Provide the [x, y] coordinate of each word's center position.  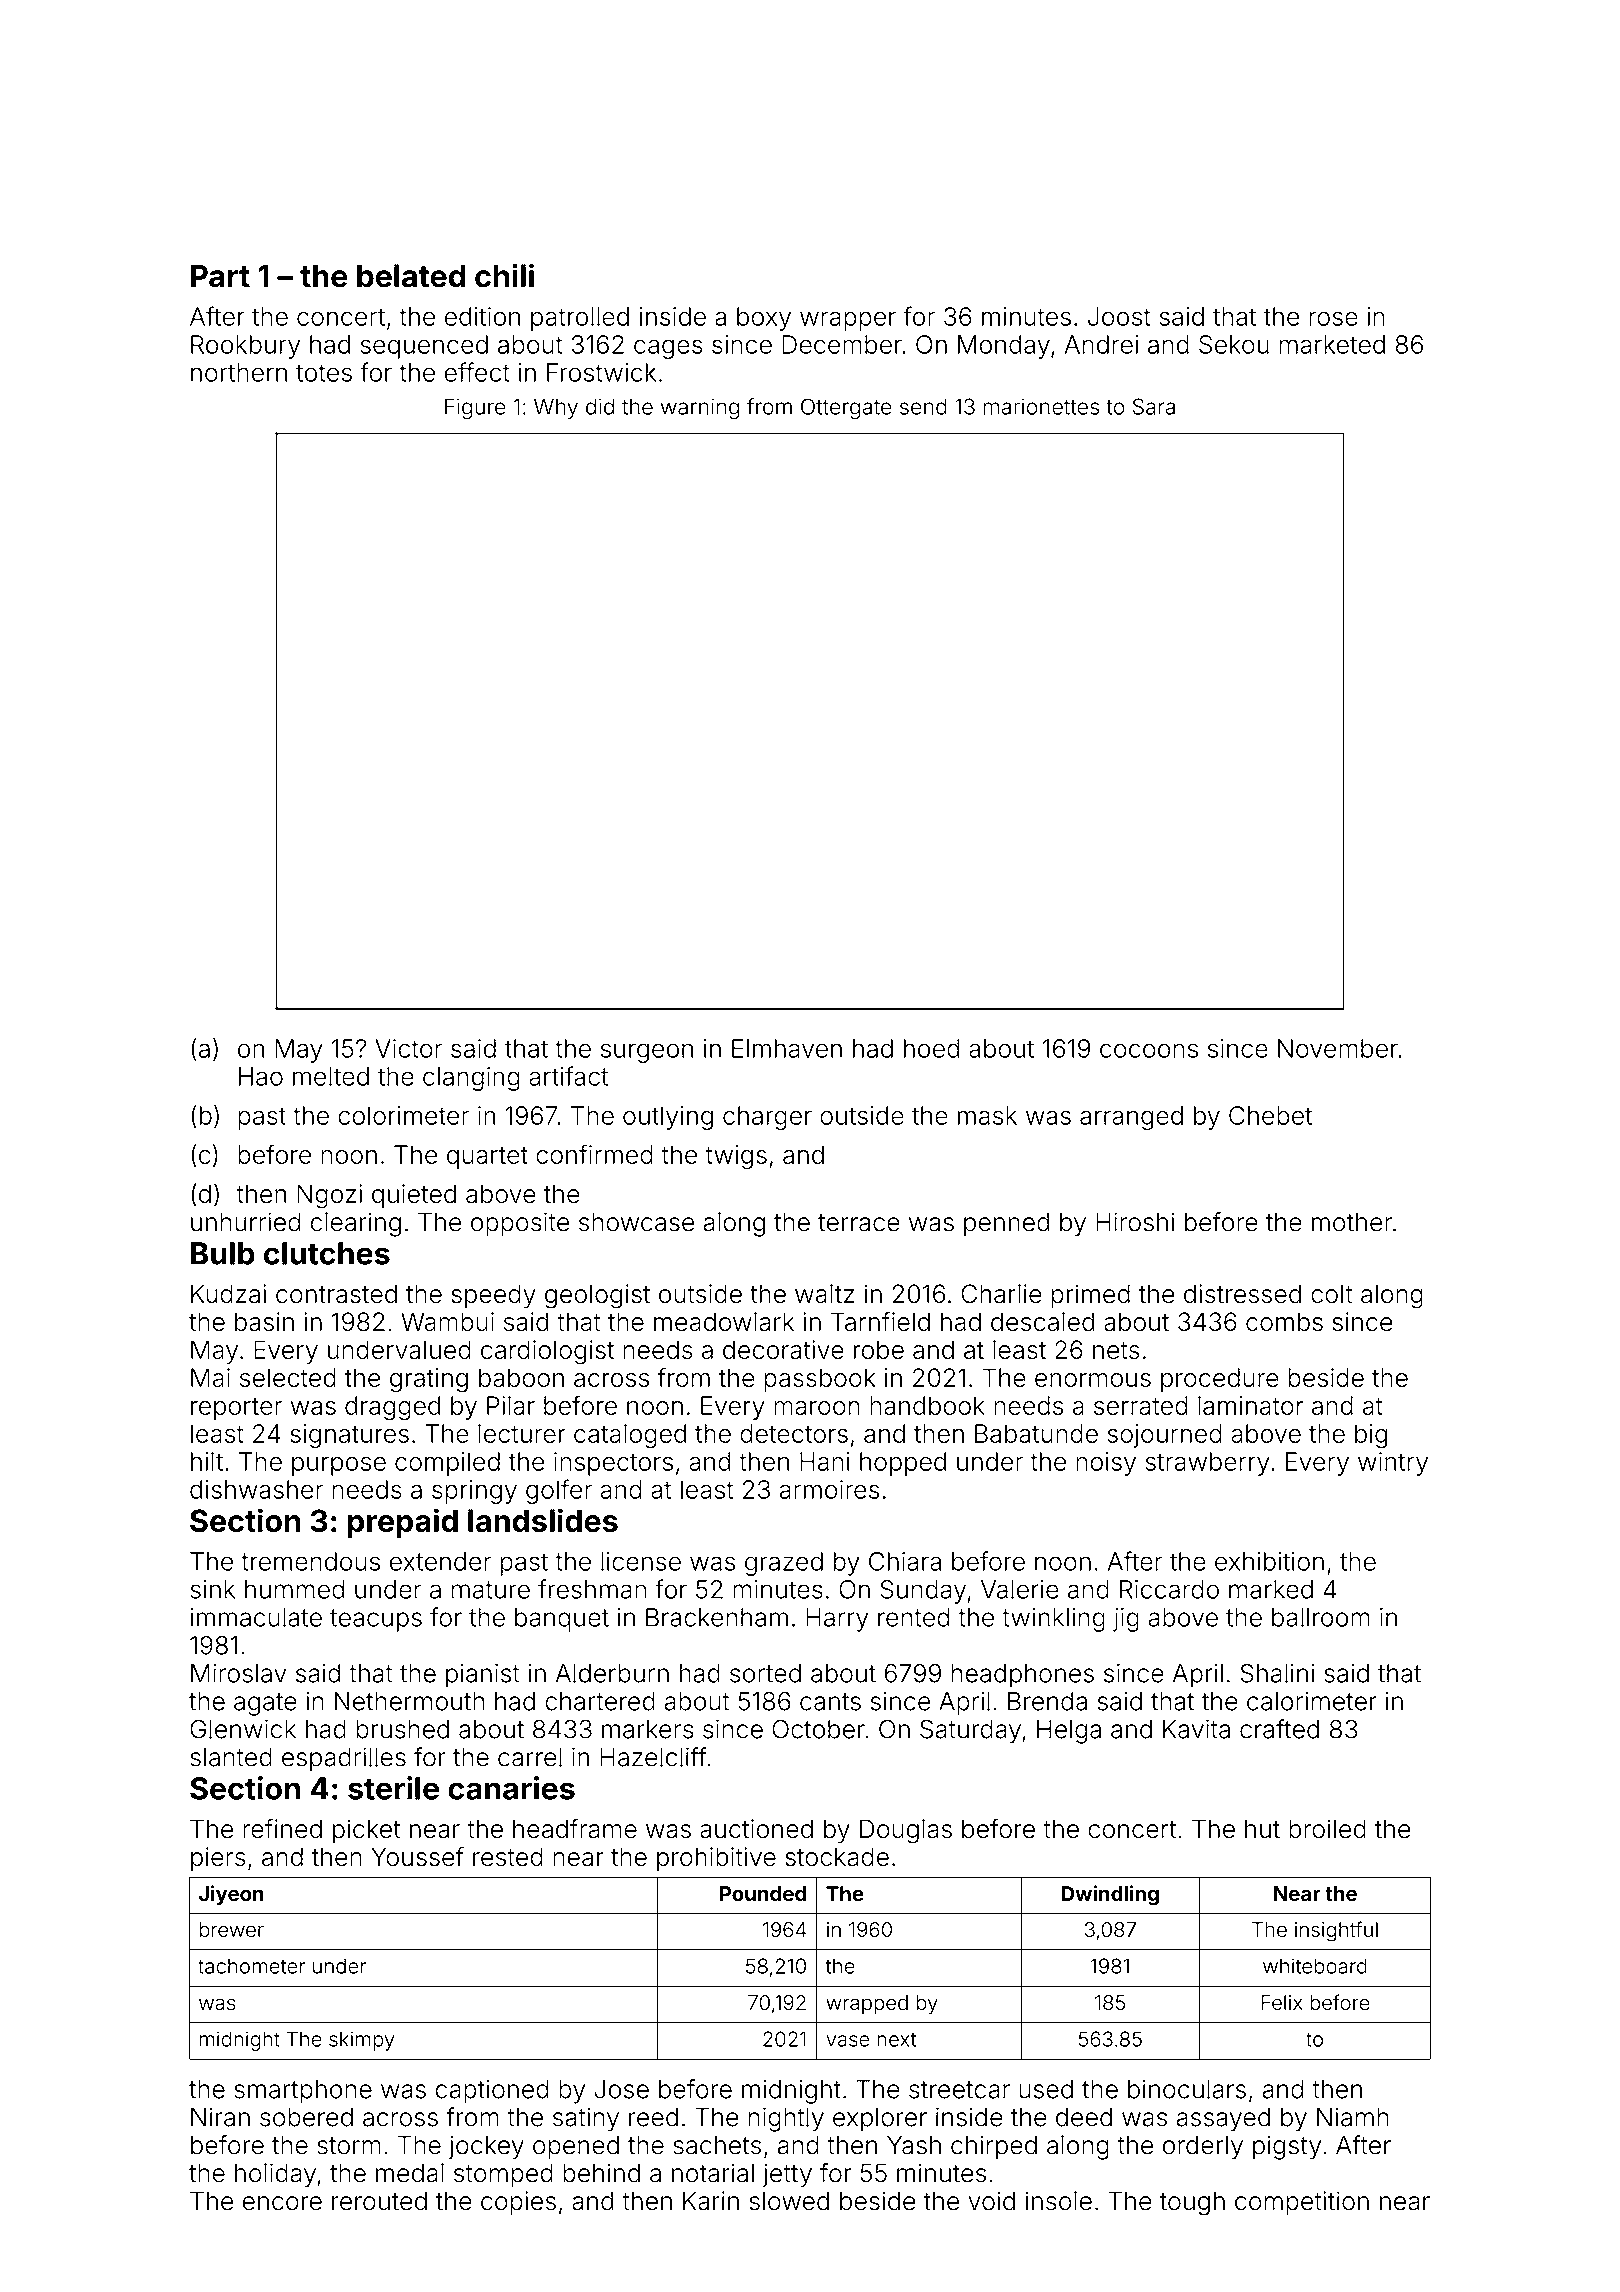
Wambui [447, 1322]
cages [668, 349]
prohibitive [716, 1859]
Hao [261, 1076]
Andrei [1101, 344]
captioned [492, 2091]
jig [1126, 1620]
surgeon [647, 1053]
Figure [475, 408]
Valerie [1020, 1589]
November [1338, 1048]
